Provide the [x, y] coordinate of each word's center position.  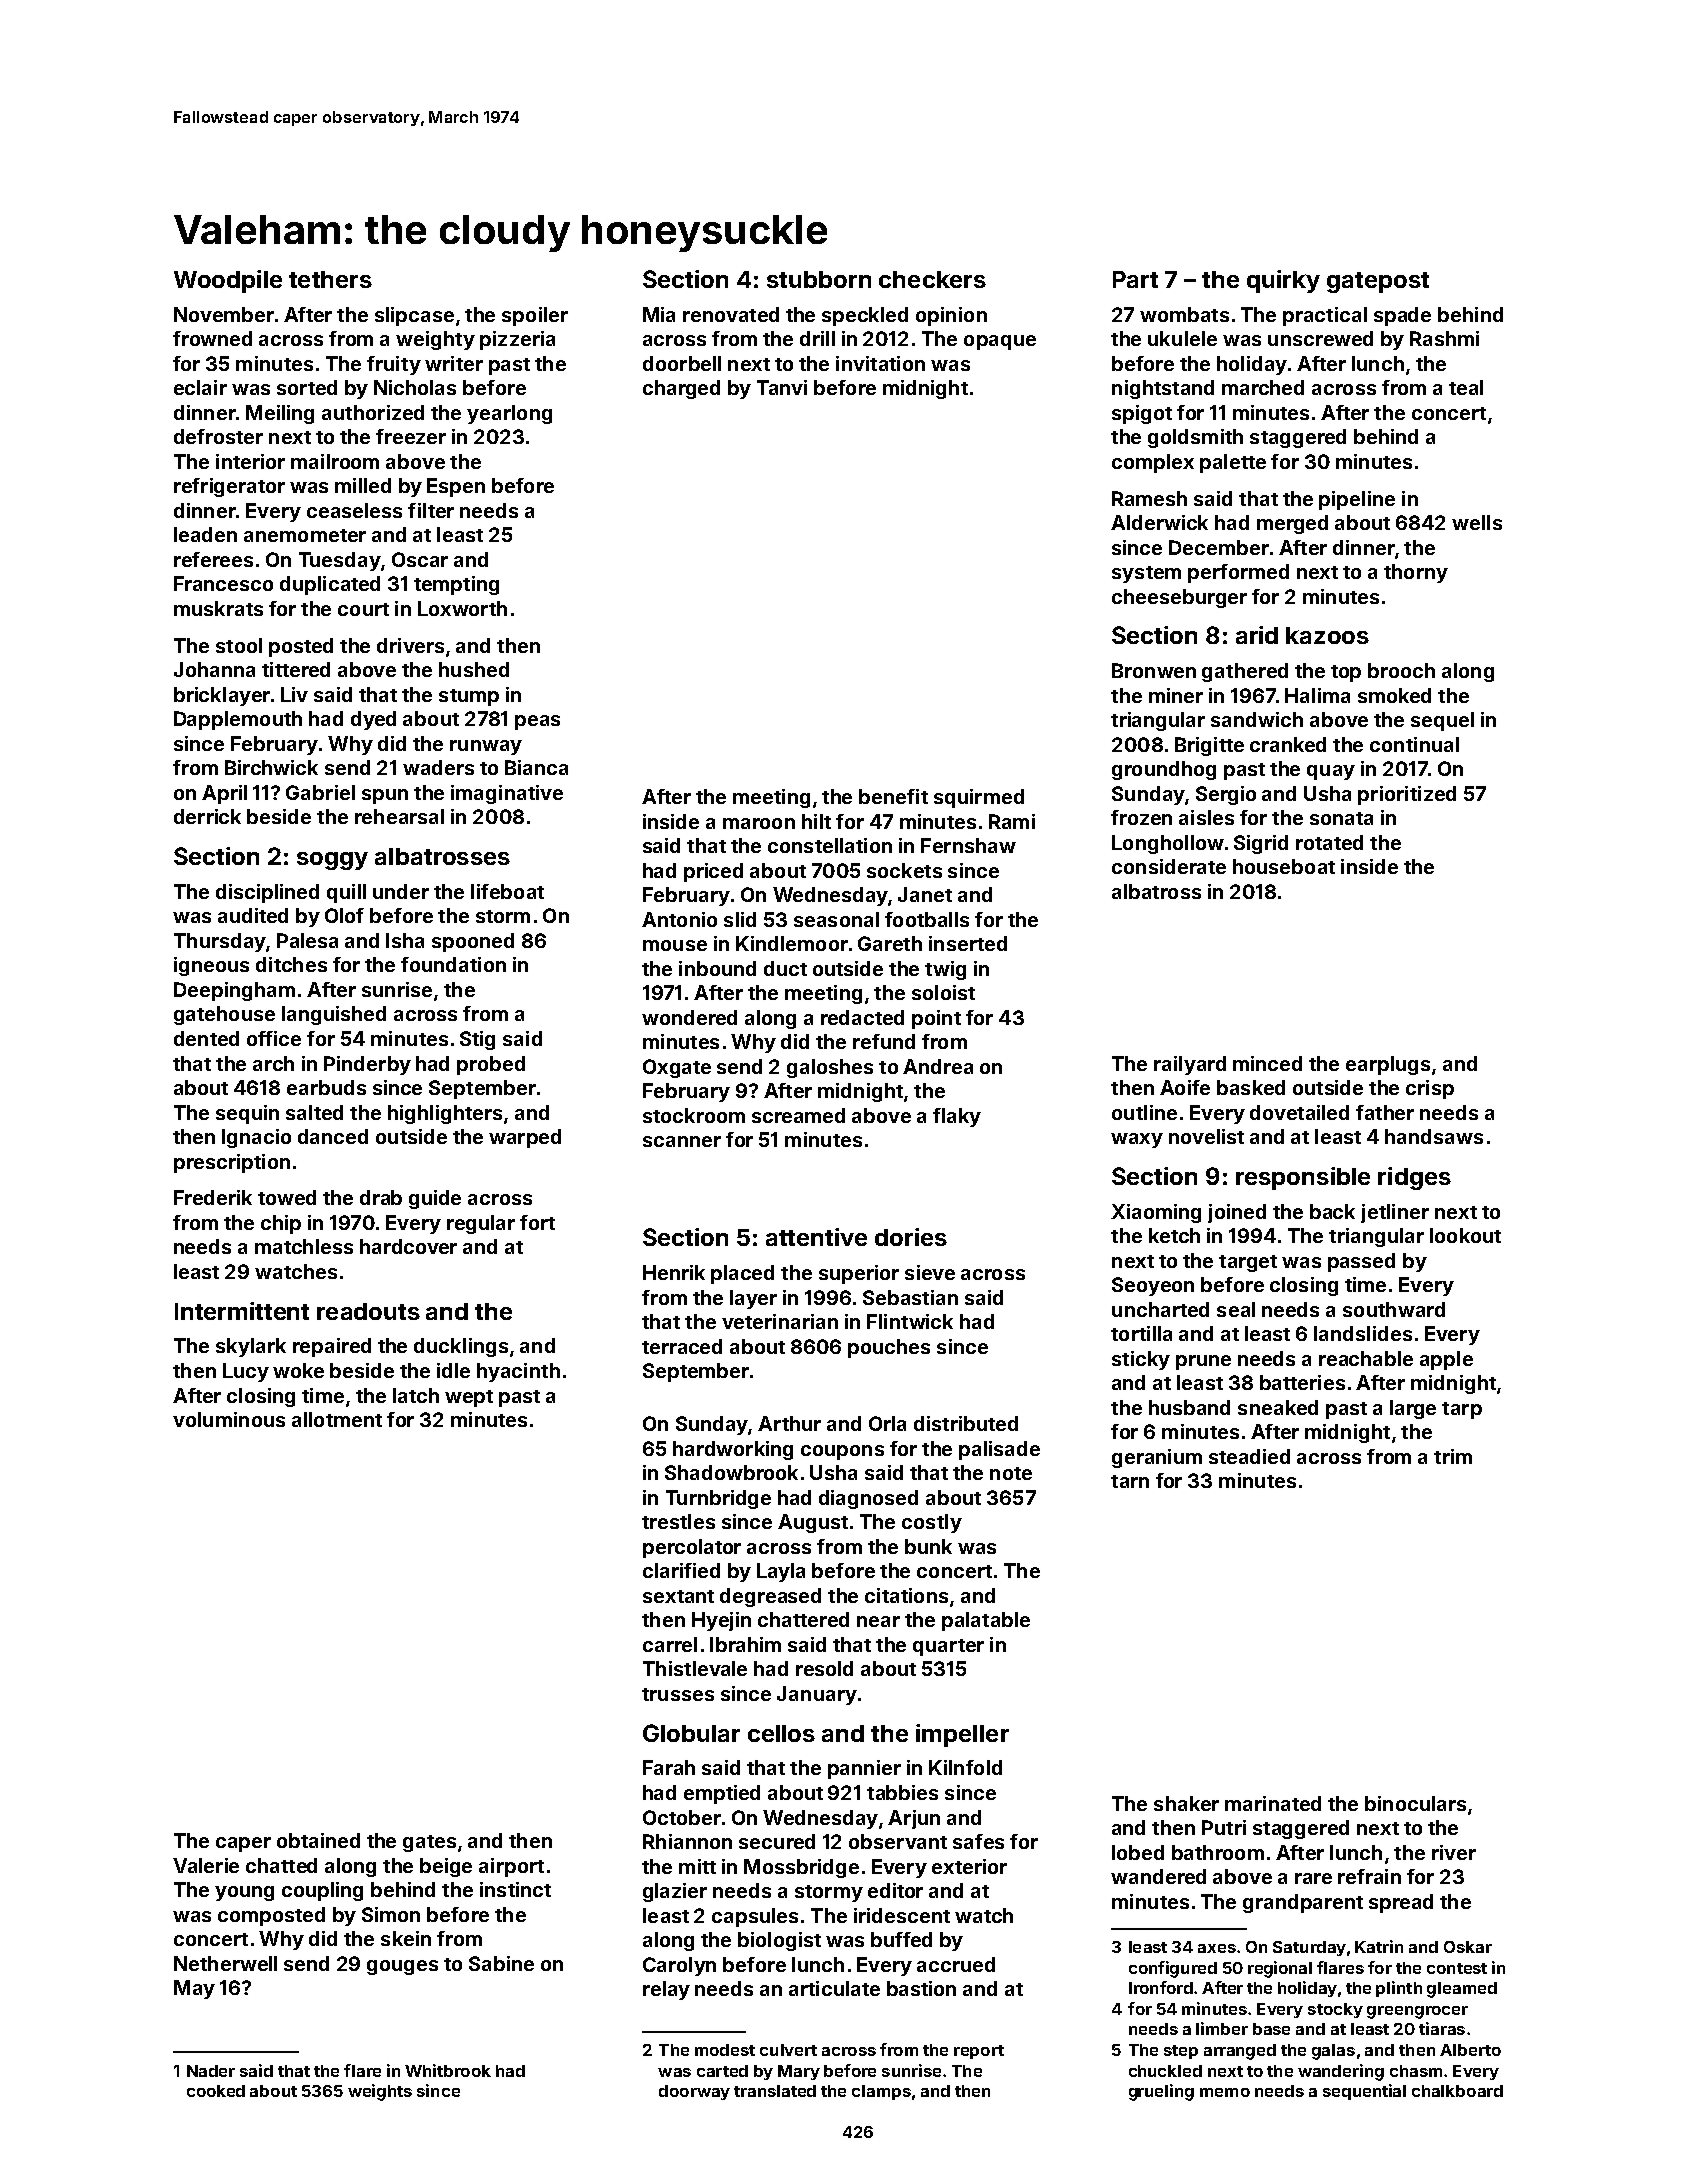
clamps [881, 2092]
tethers [330, 279]
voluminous [229, 1419]
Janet [925, 894]
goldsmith [1195, 438]
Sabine [501, 1963]
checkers [932, 279]
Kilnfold [965, 1767]
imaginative [507, 794]
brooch [1401, 670]
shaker [1186, 1803]
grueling [1161, 2092]
